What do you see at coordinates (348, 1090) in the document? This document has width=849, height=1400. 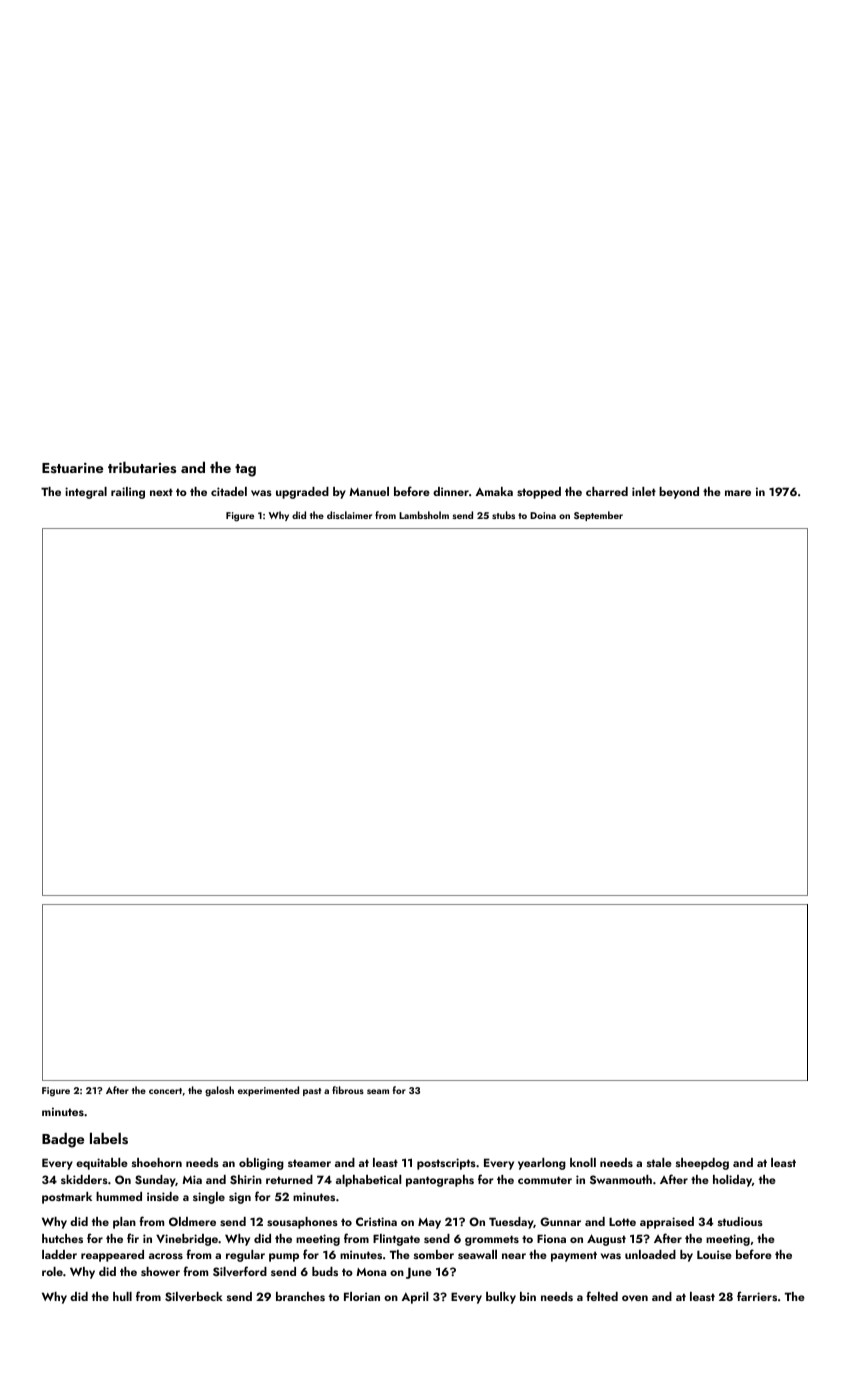 I see `fibrous` at bounding box center [348, 1090].
